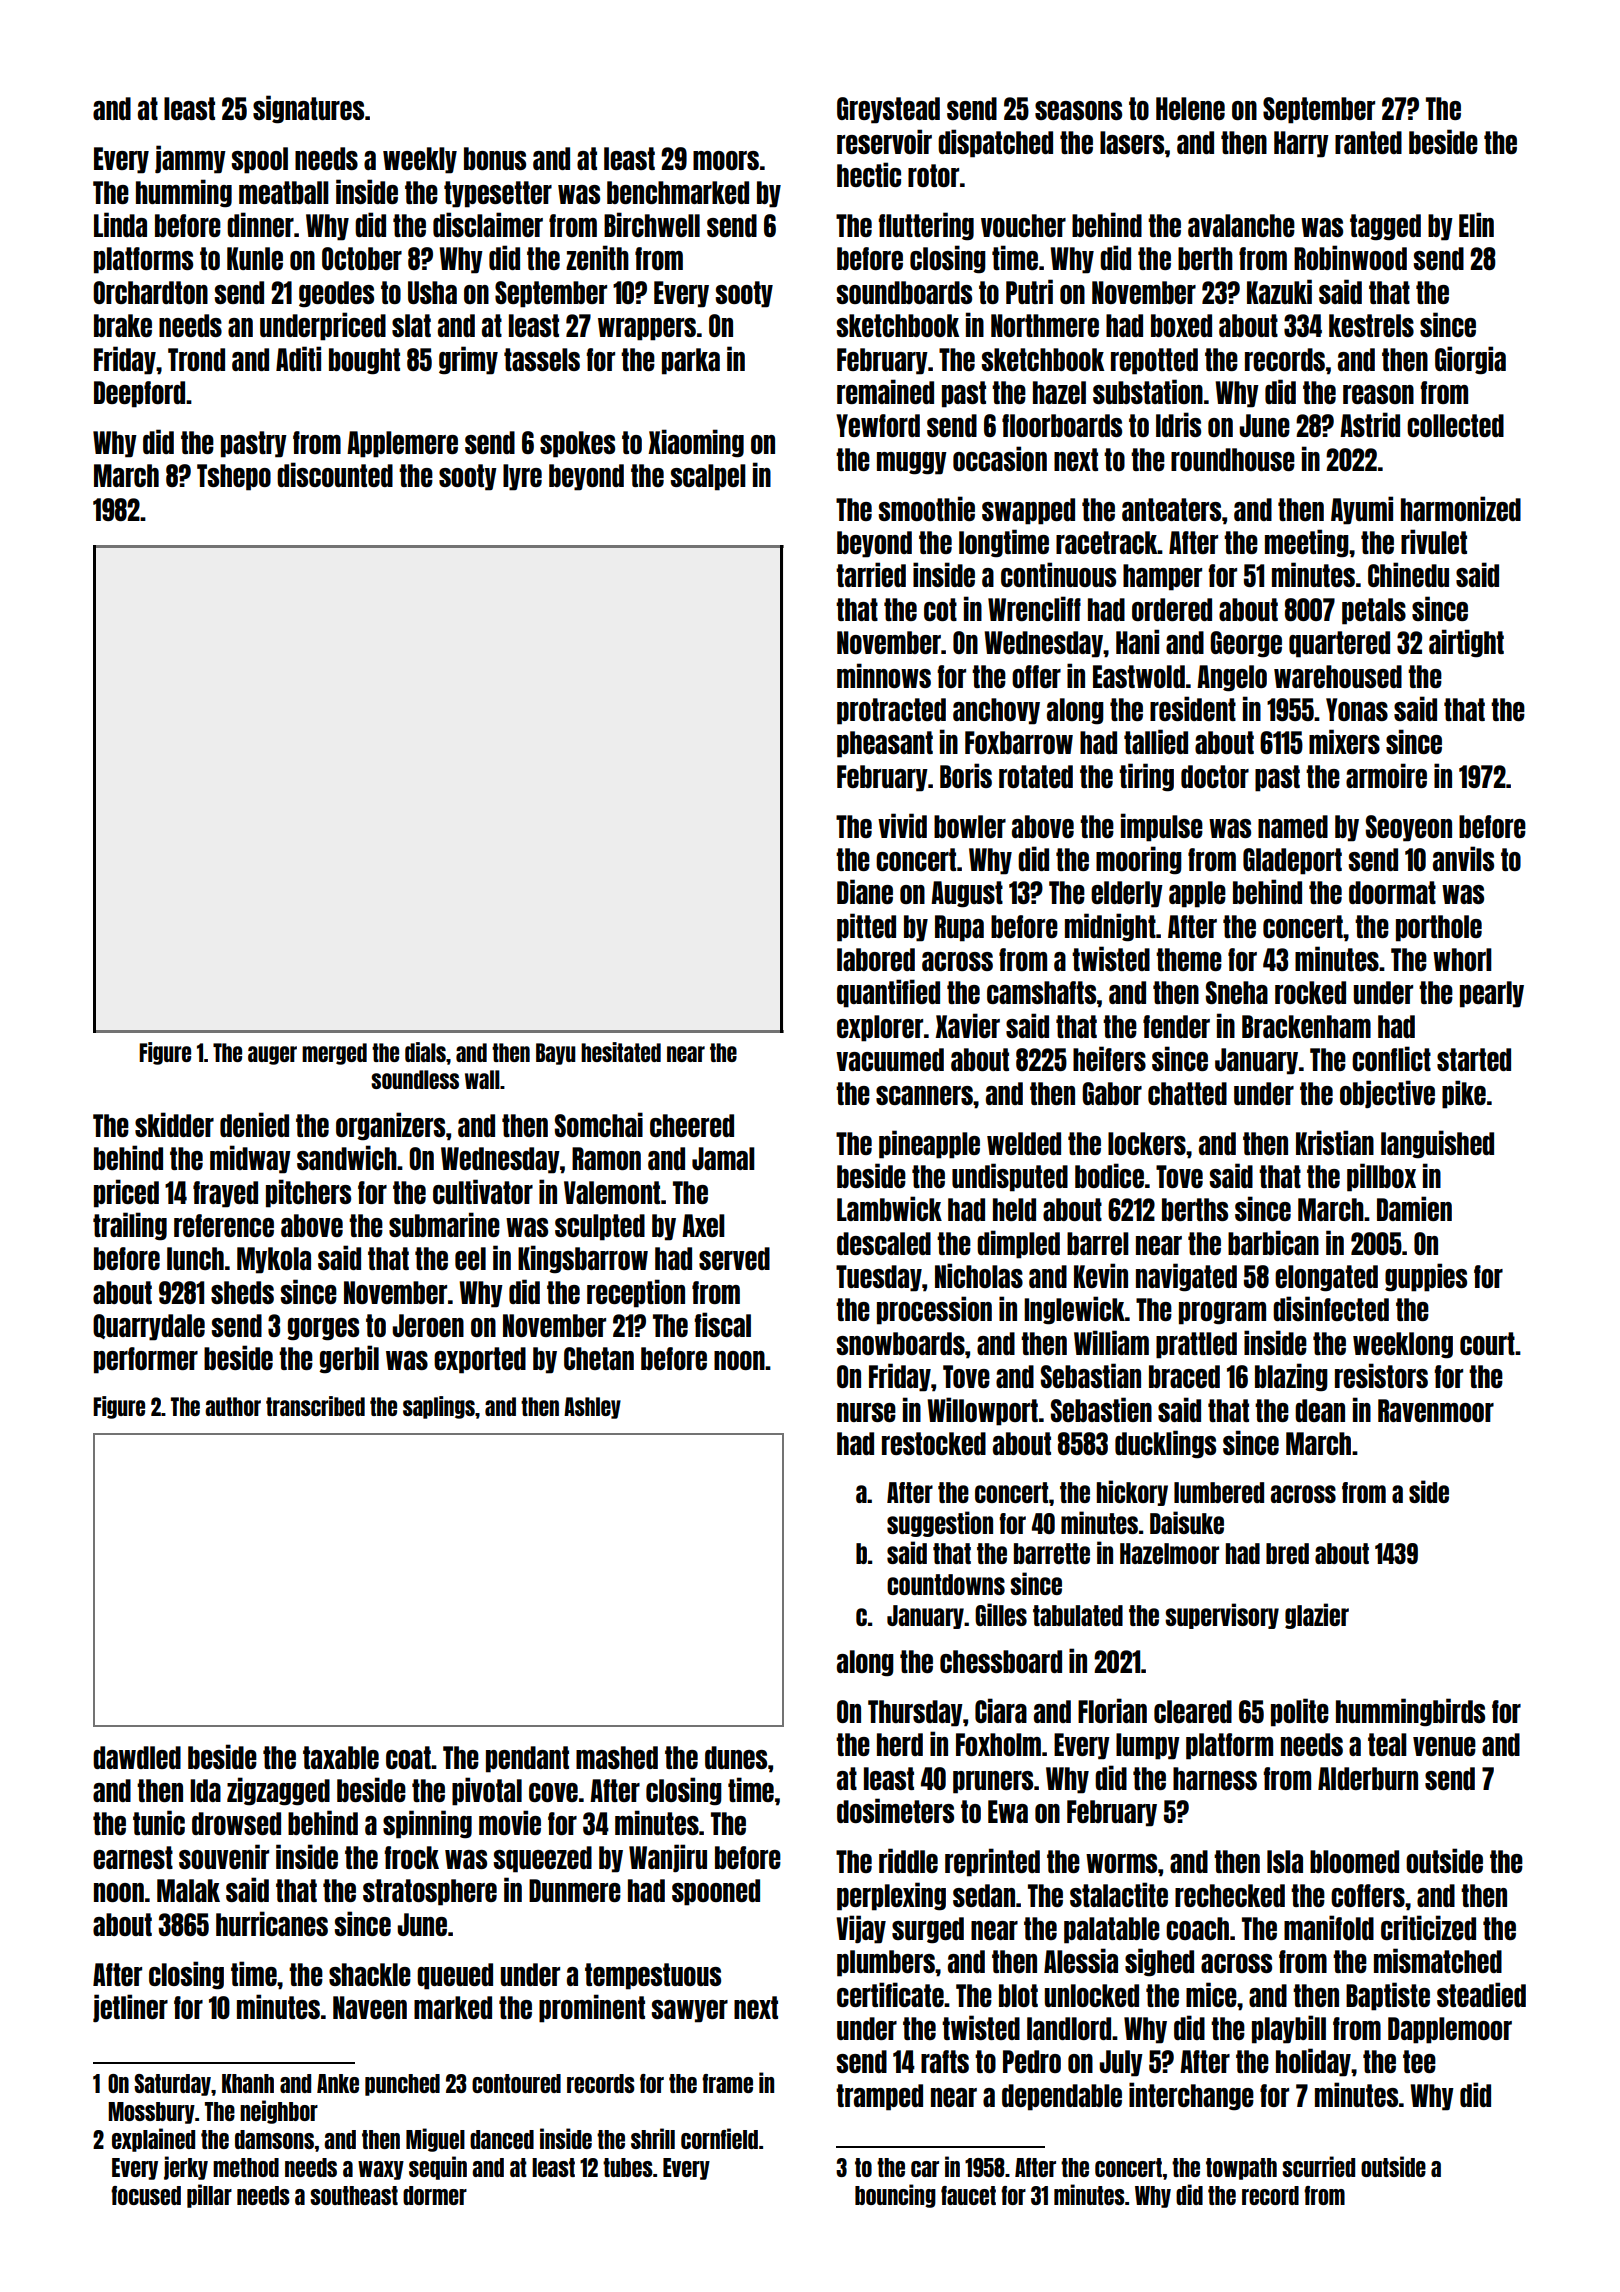  Describe the element at coordinates (146, 2195) in the page. I see `focused` at that location.
